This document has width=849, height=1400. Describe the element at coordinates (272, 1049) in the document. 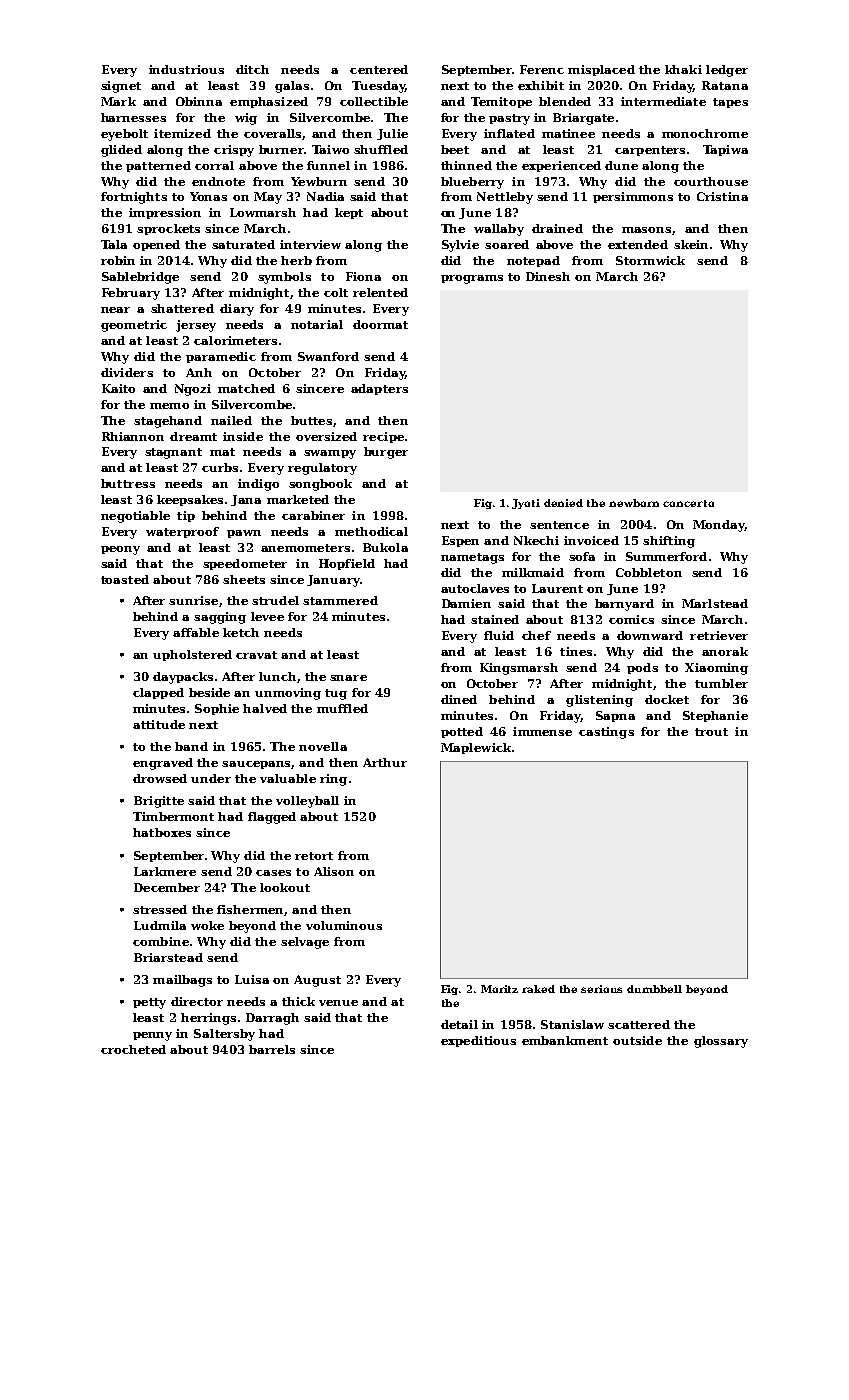

I see `barrels` at that location.
